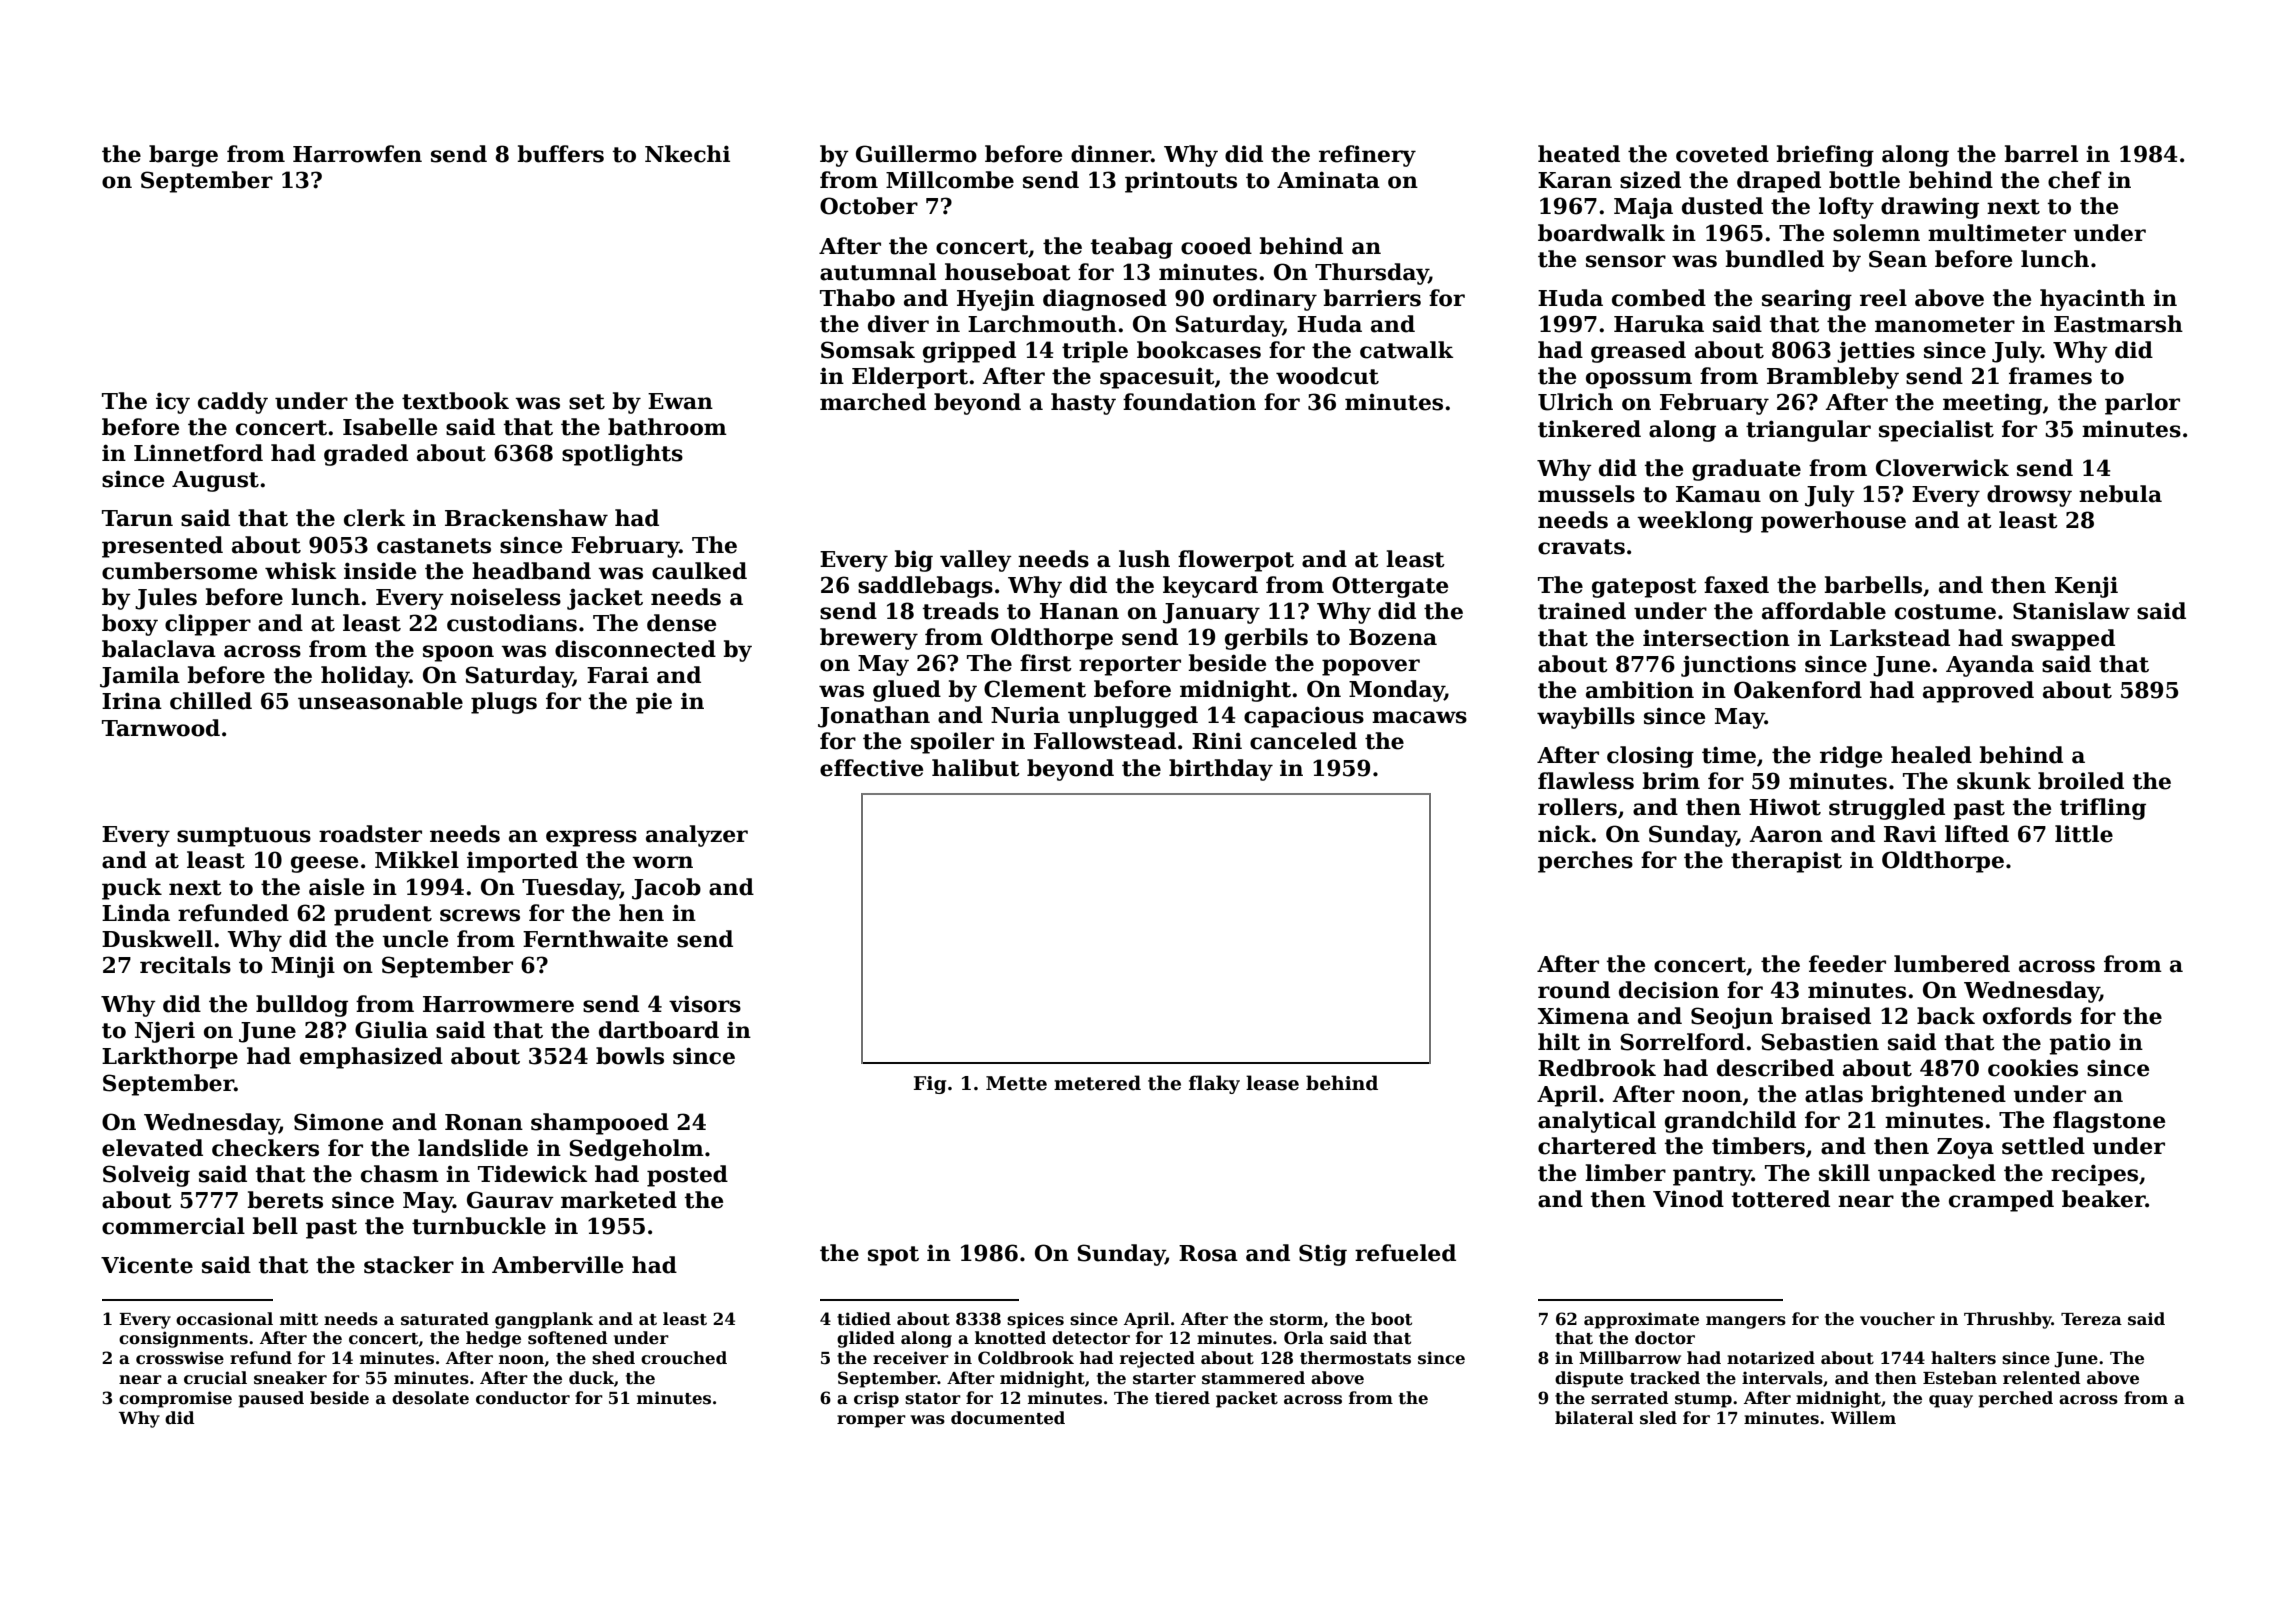 The height and width of the screenshot is (1620, 2292). Describe the element at coordinates (857, 298) in the screenshot. I see `Thabo` at that location.
